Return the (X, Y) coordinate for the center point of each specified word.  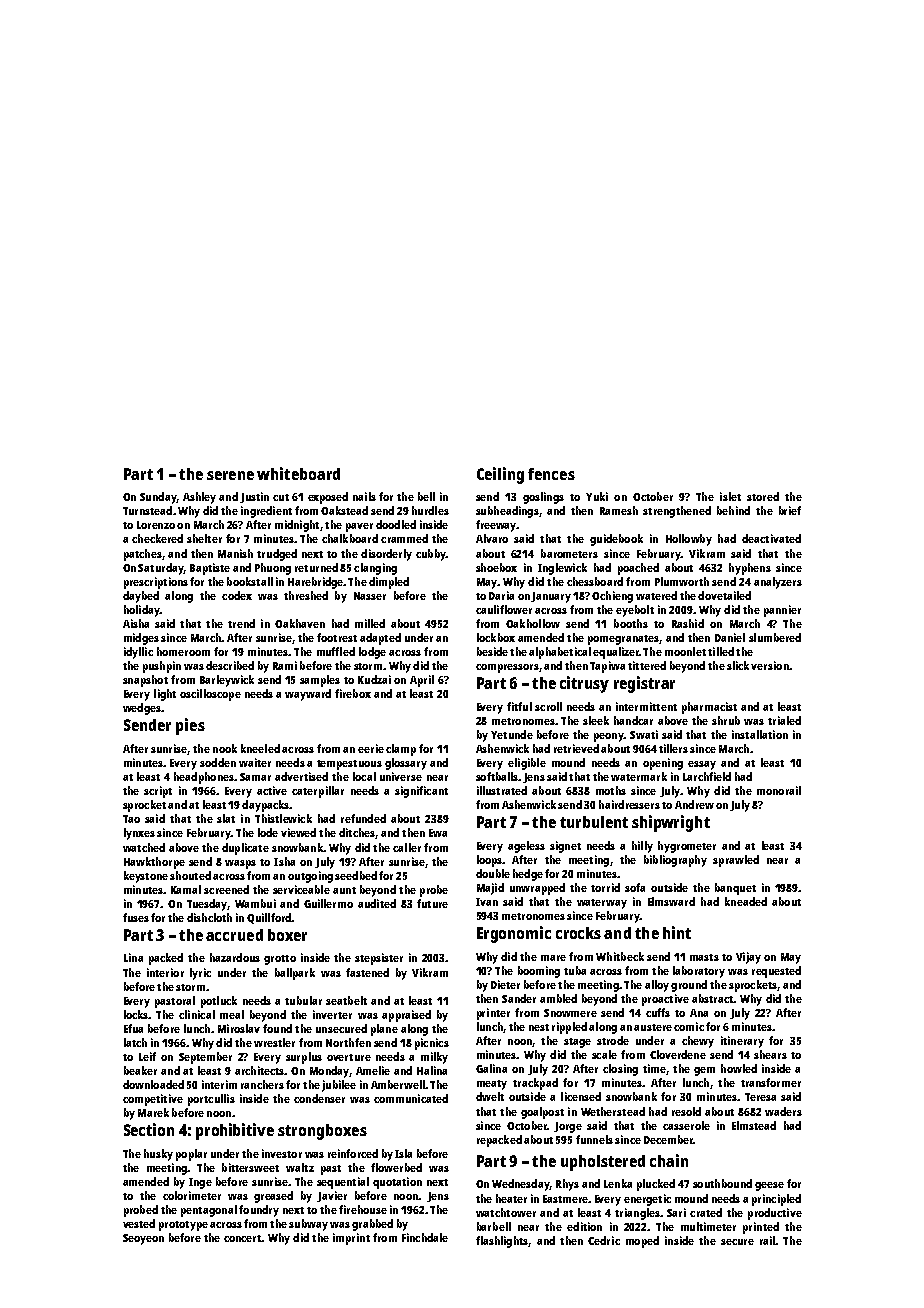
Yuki (597, 496)
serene (230, 475)
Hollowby (689, 540)
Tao (131, 819)
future (432, 903)
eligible (527, 764)
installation (760, 734)
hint (677, 932)
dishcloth (209, 917)
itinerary (742, 1042)
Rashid (688, 623)
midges (141, 639)
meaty (492, 1085)
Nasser (370, 596)
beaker (140, 1070)
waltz (300, 1167)
